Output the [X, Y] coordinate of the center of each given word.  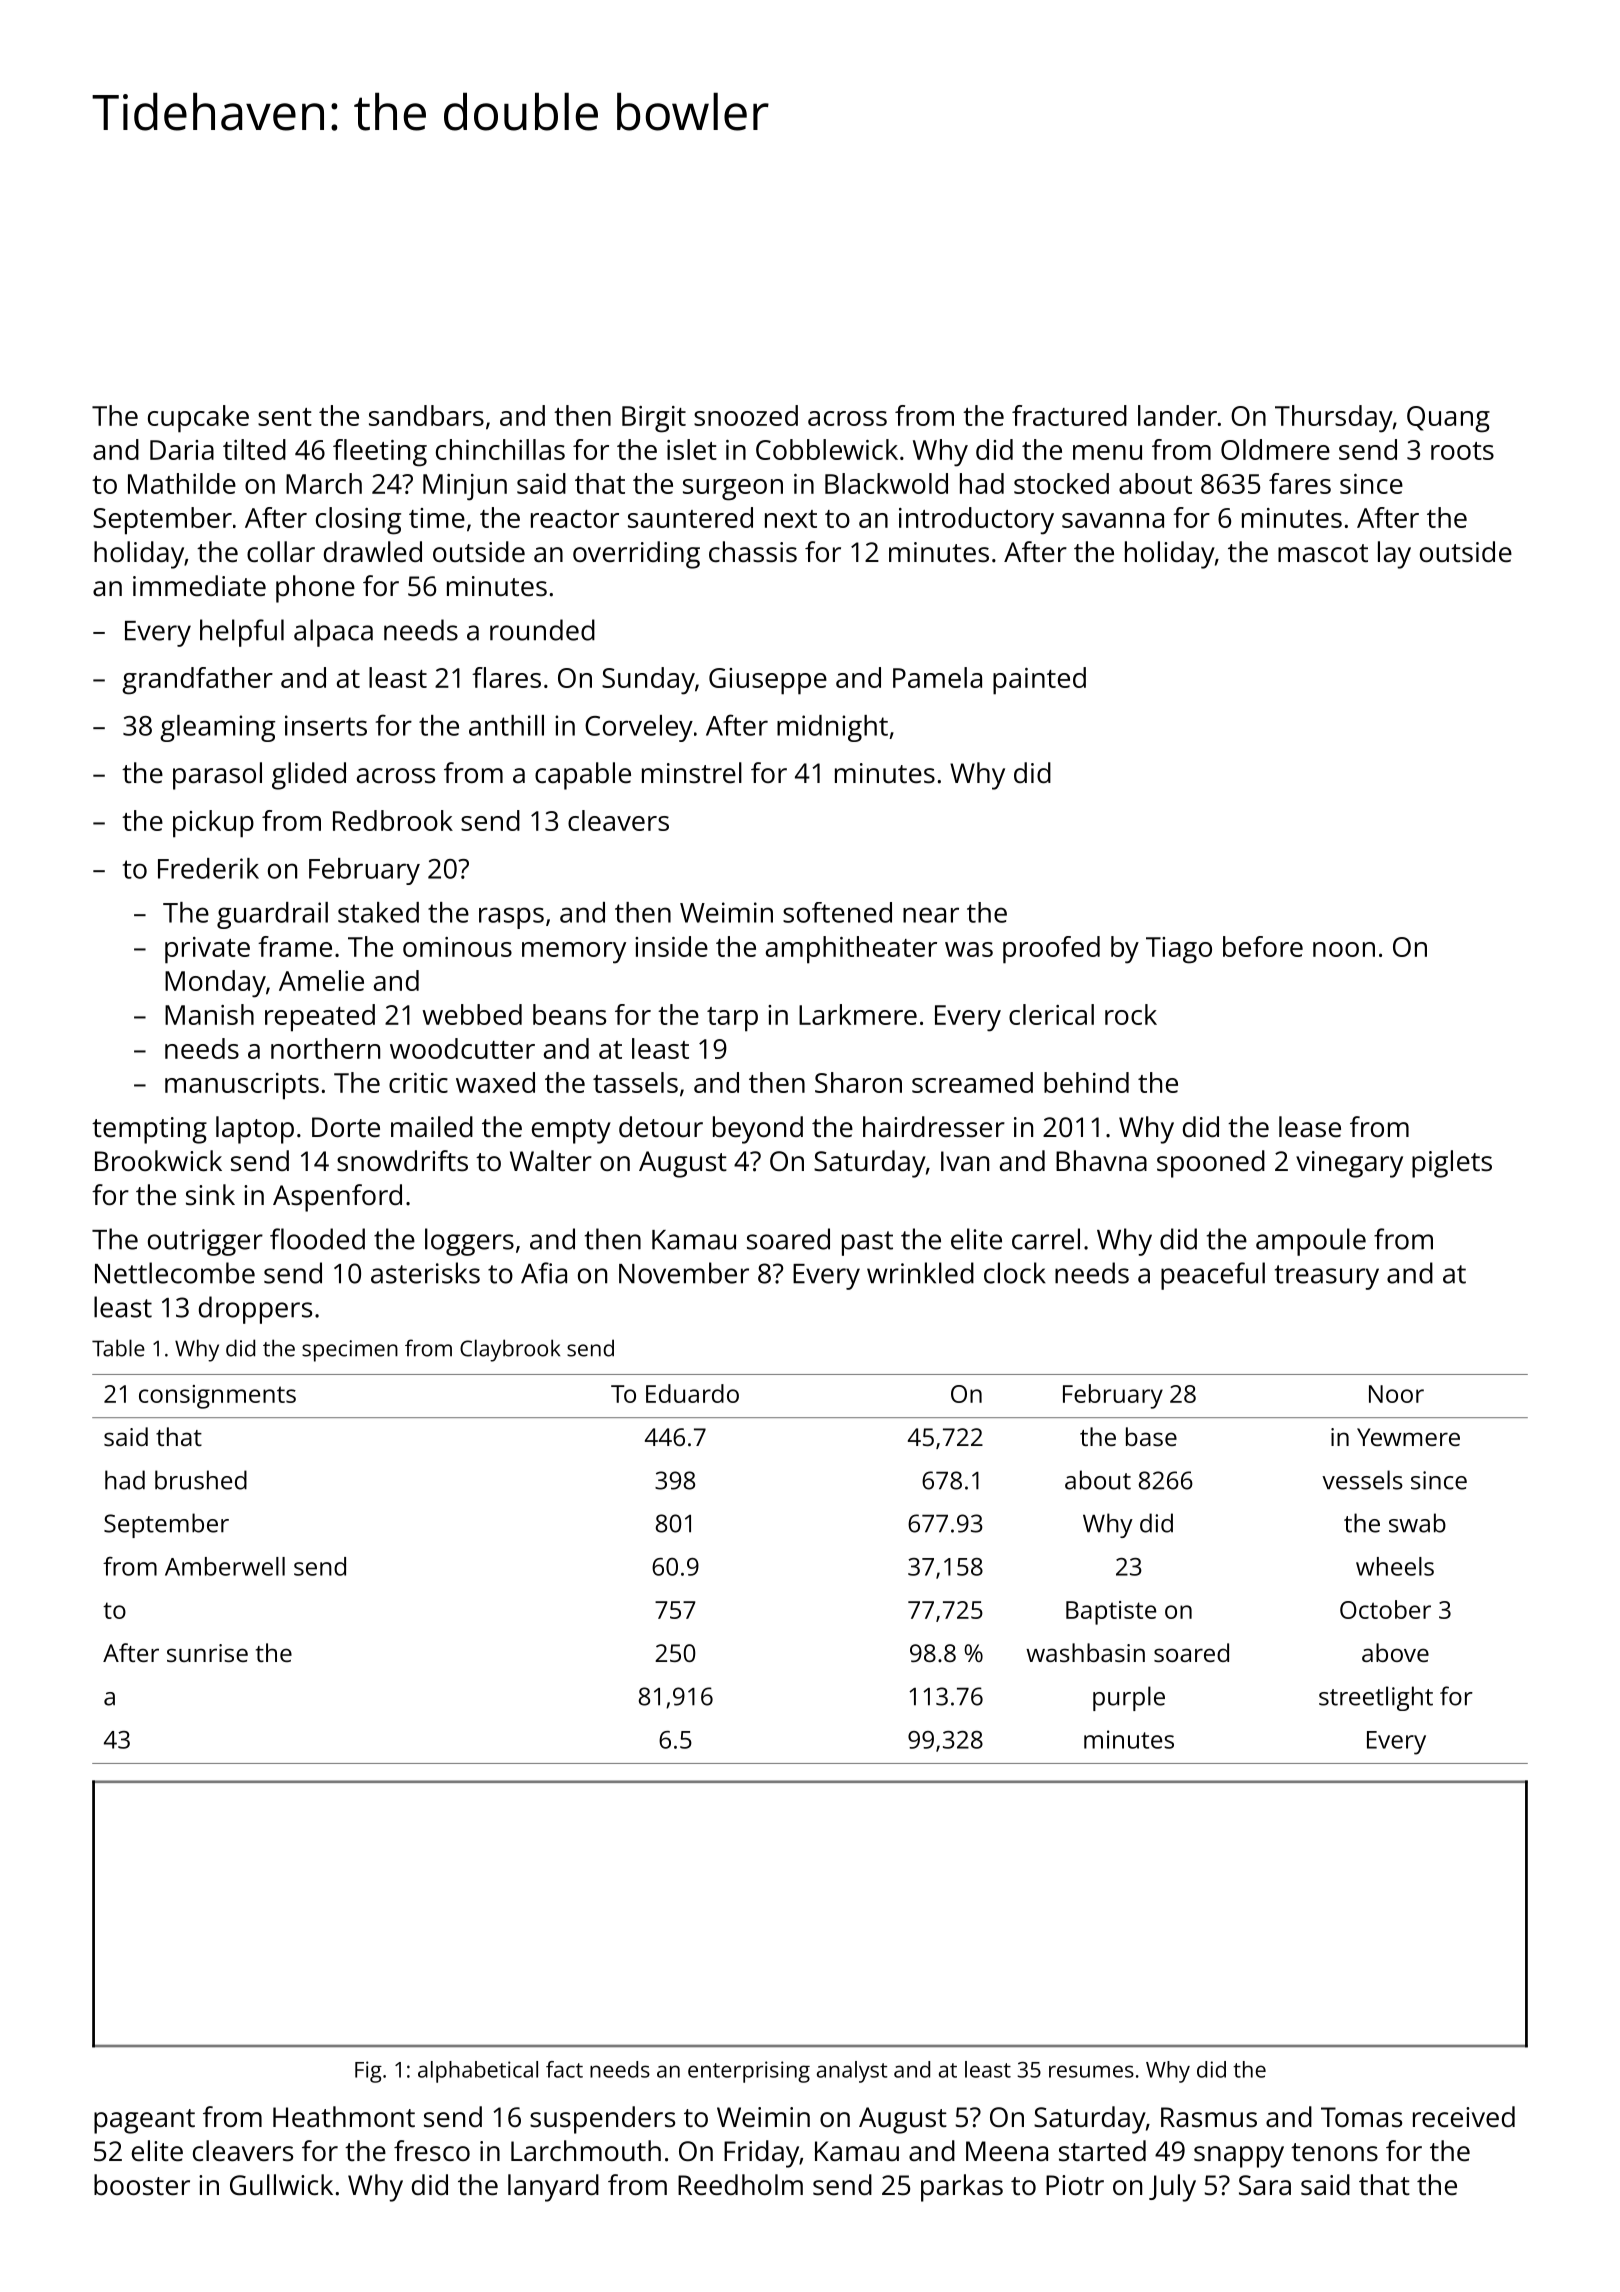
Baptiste [1111, 1613]
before [1263, 946]
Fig [368, 2072]
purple [1129, 1698]
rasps [511, 918]
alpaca [333, 633]
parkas [962, 2188]
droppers [255, 1310]
